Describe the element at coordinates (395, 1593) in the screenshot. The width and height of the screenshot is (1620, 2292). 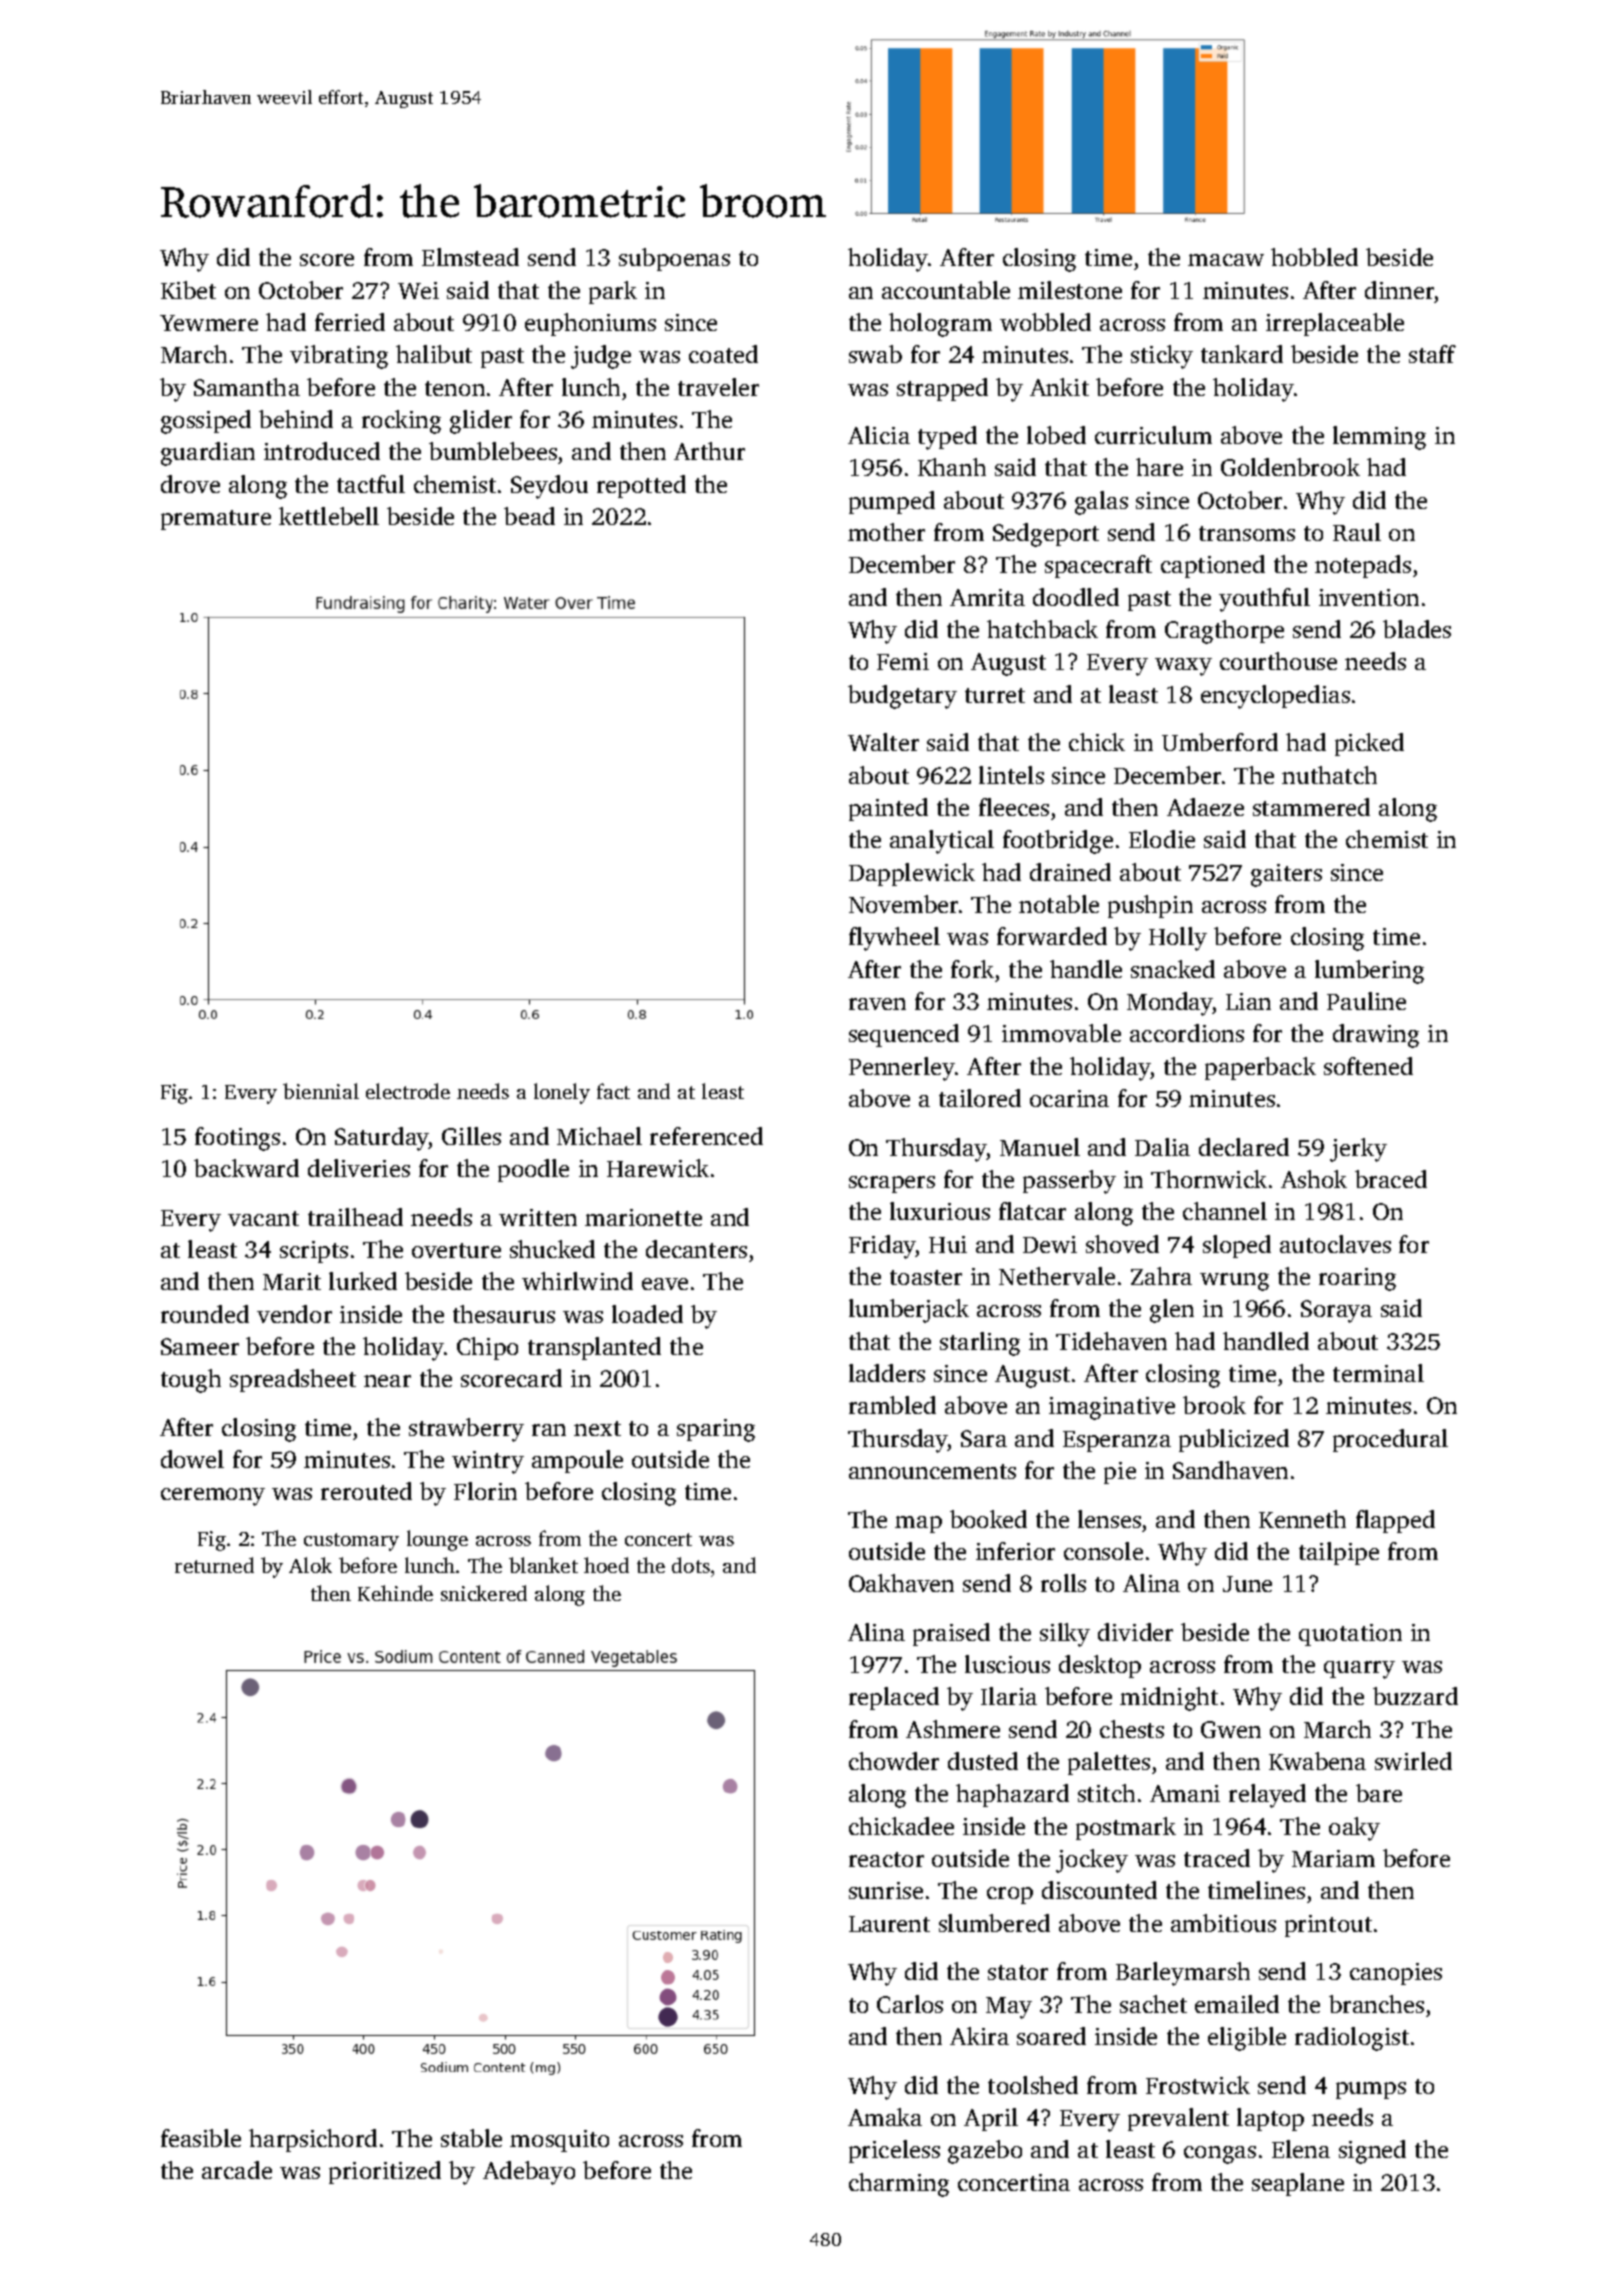
I see `Kehinde` at that location.
